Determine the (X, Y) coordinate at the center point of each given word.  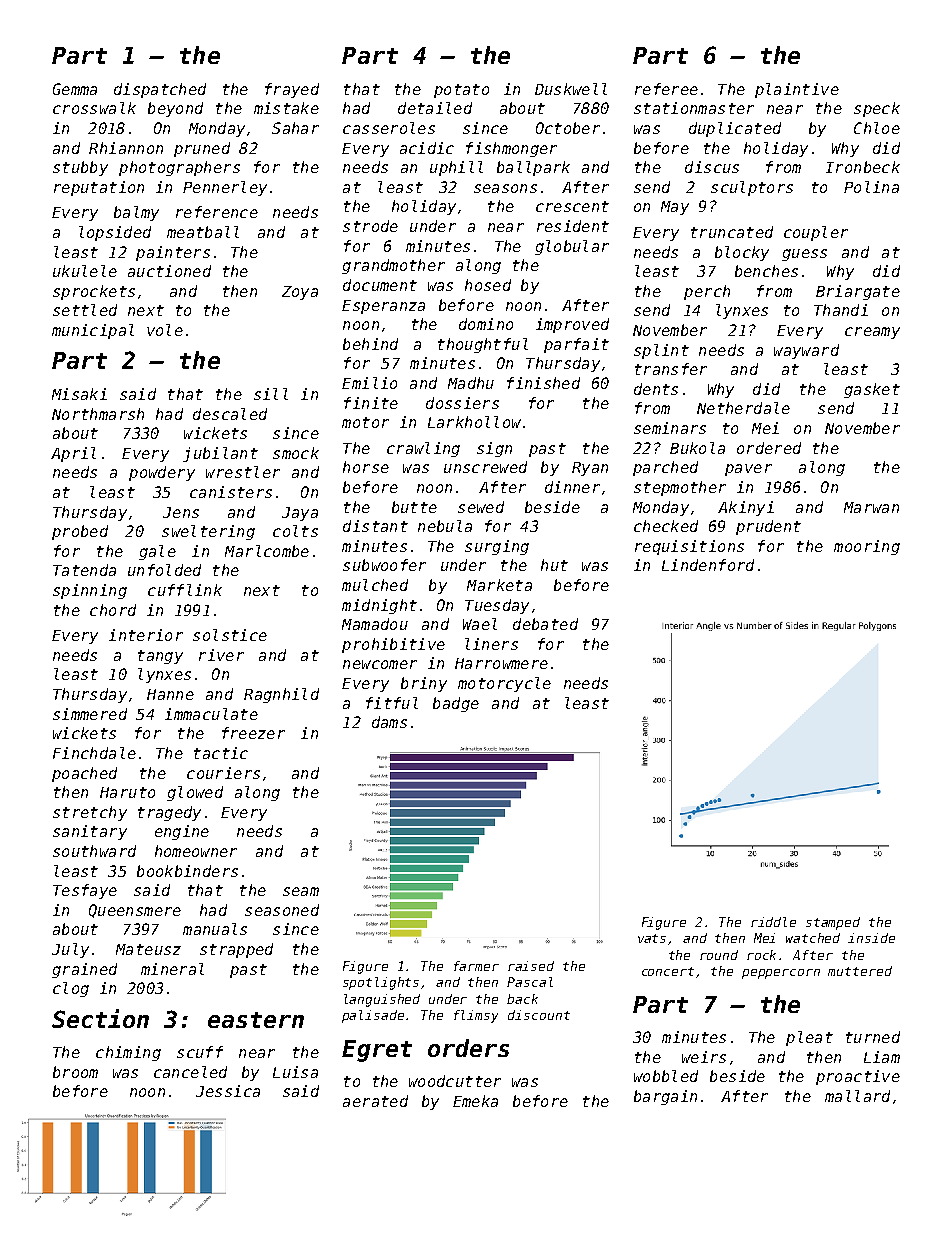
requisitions (689, 547)
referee (666, 89)
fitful (392, 703)
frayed (292, 90)
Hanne (170, 694)
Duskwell (571, 89)
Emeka (475, 1101)
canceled (190, 1072)
